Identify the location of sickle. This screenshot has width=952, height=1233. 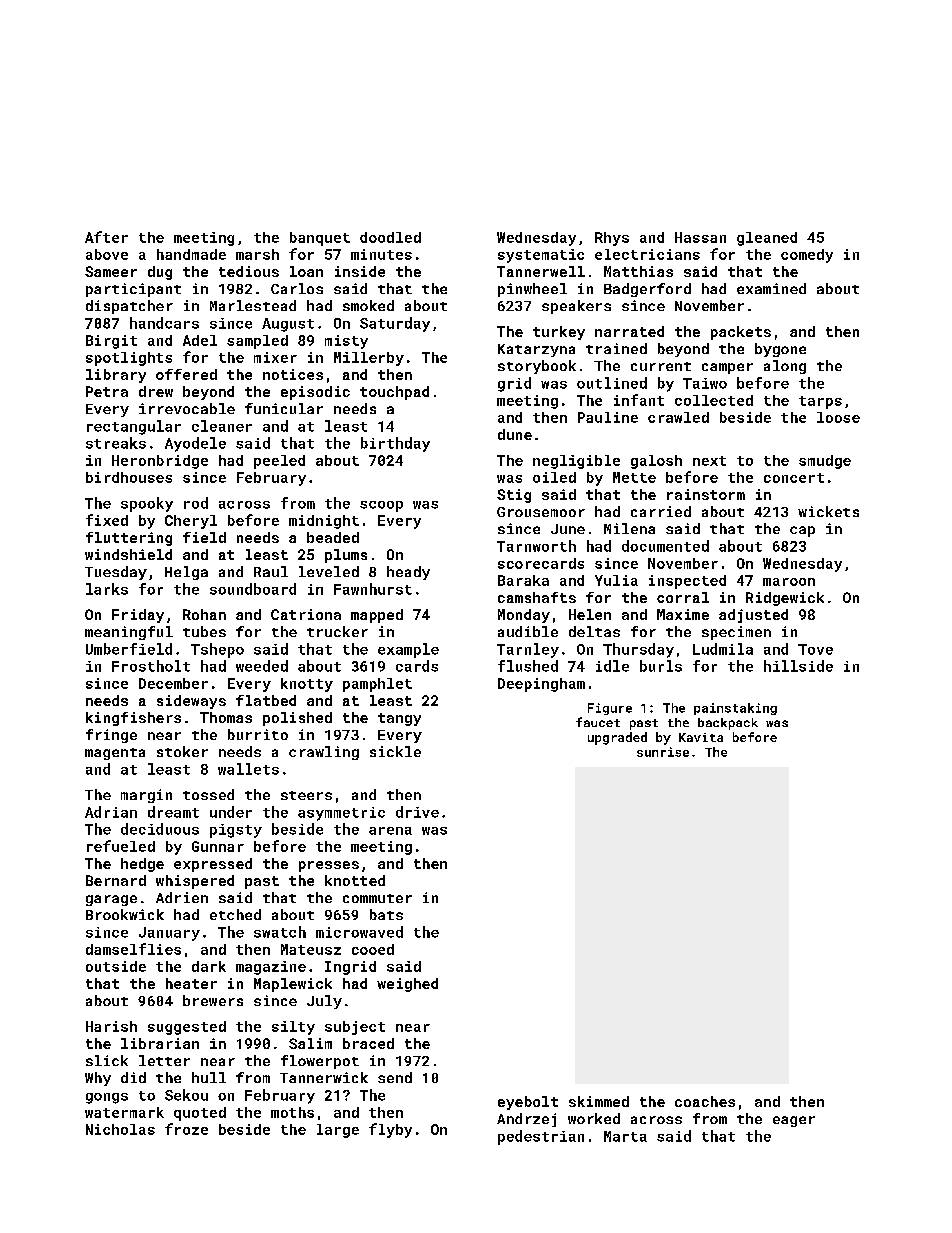
(395, 751).
